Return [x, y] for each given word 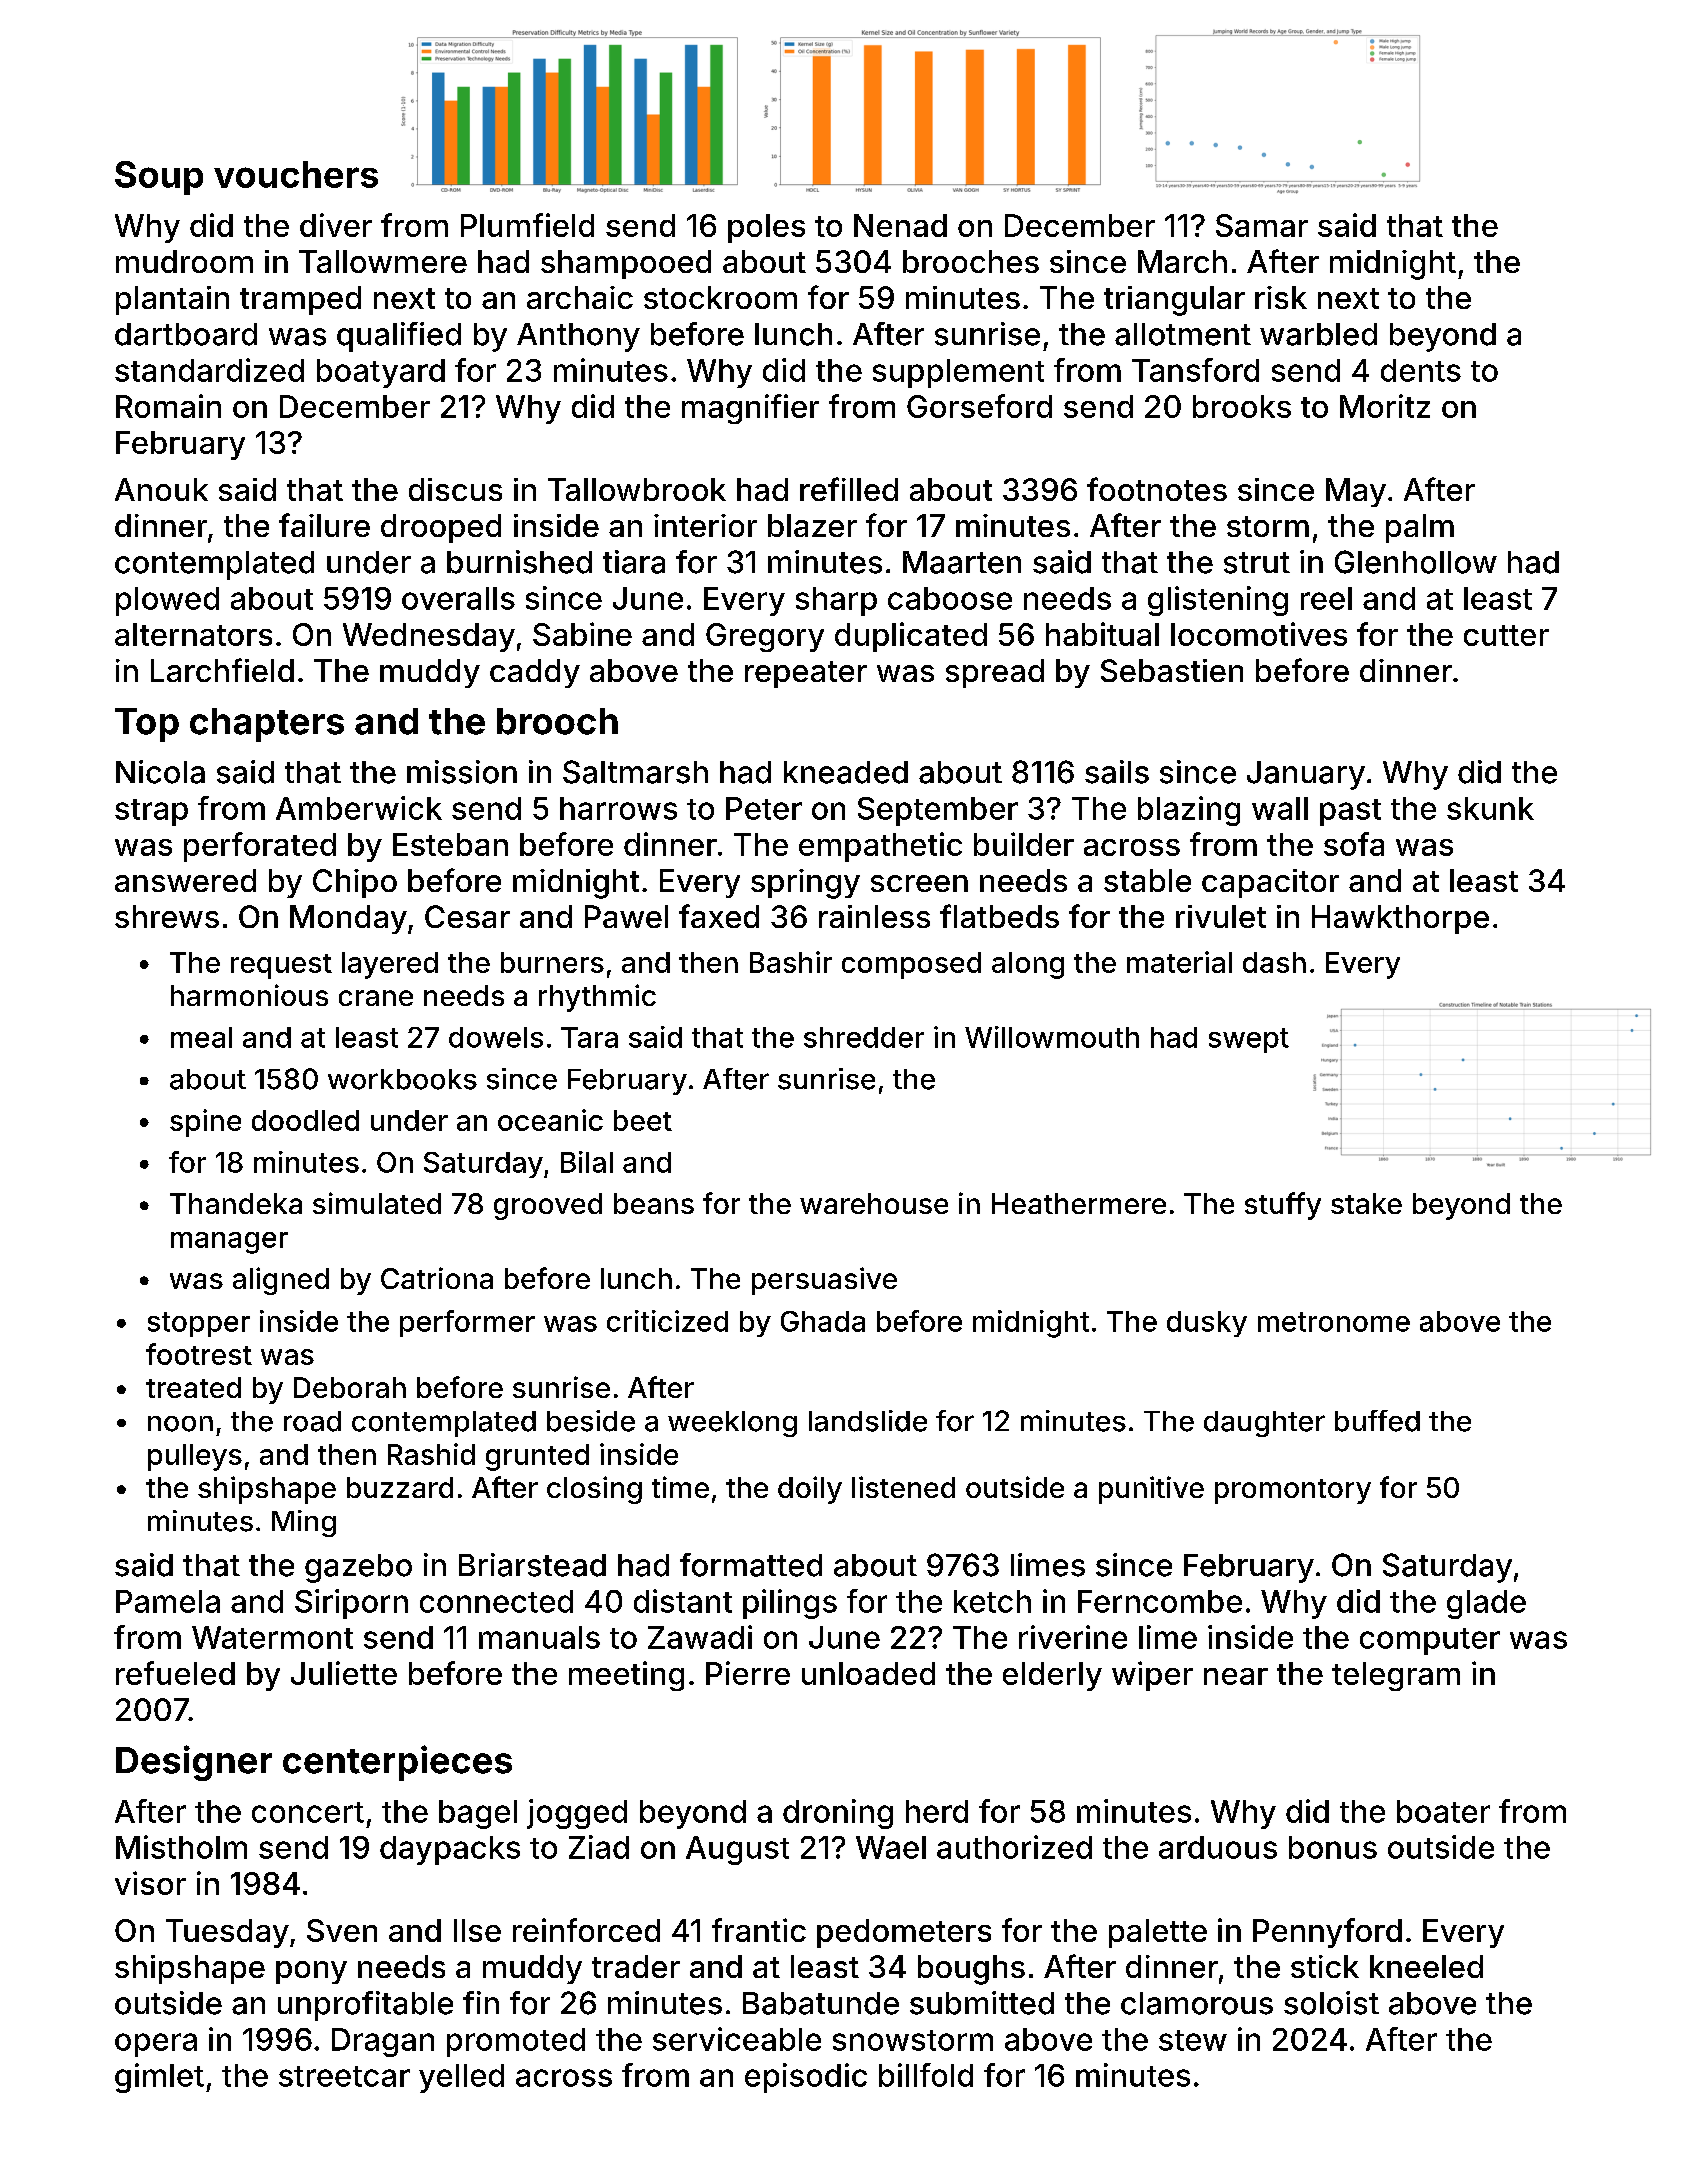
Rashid [431, 1454]
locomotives [1259, 634]
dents [1421, 370]
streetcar [344, 2076]
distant [683, 1601]
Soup [159, 178]
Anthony [578, 337]
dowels [496, 1037]
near [1236, 1676]
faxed [719, 916]
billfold [926, 2075]
